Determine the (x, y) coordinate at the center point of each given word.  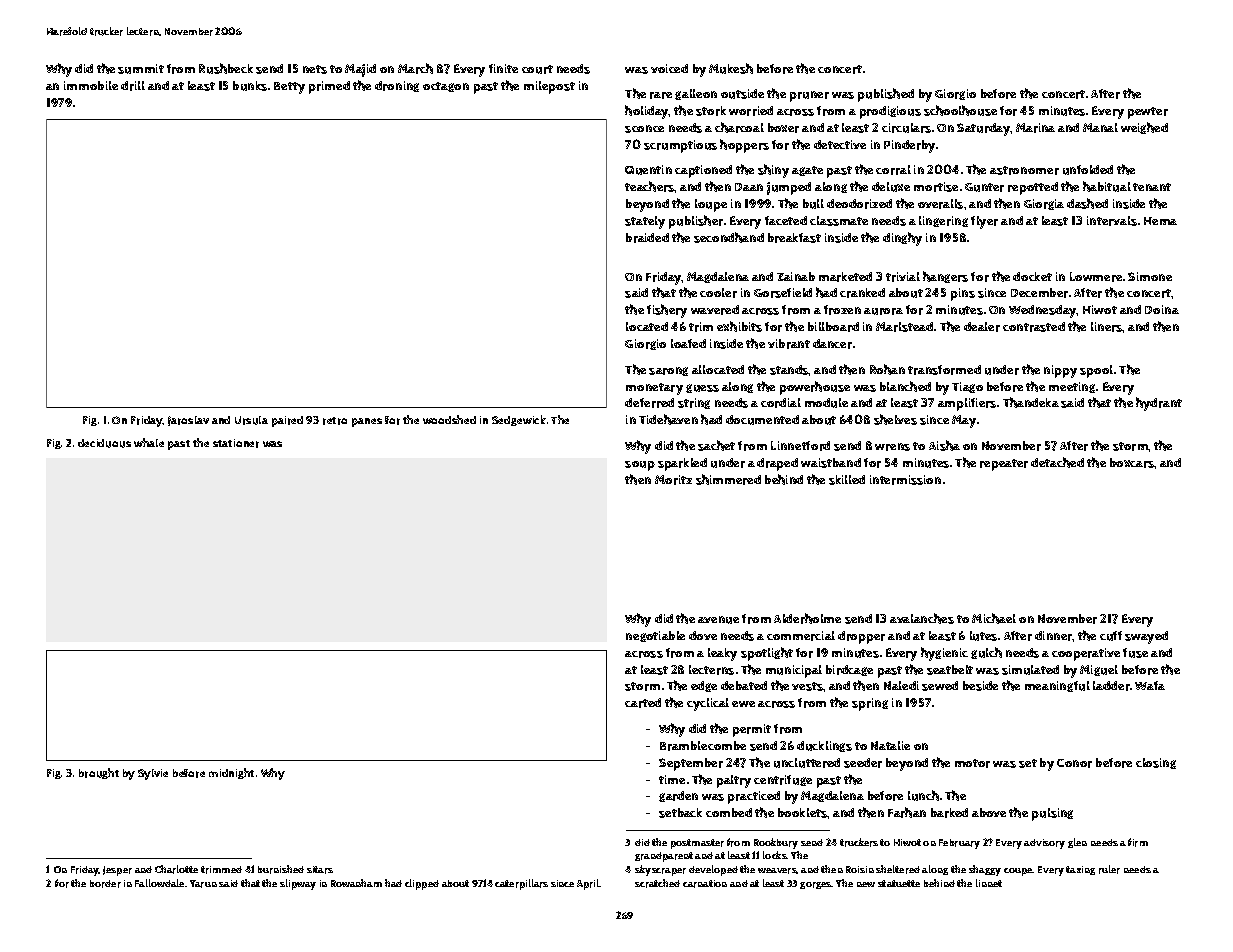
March (415, 68)
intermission (905, 480)
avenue (718, 620)
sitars (320, 870)
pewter (1148, 113)
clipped (422, 884)
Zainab (796, 276)
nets (315, 69)
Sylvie (153, 774)
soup (640, 466)
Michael (994, 618)
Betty (289, 88)
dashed (1087, 203)
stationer (236, 443)
